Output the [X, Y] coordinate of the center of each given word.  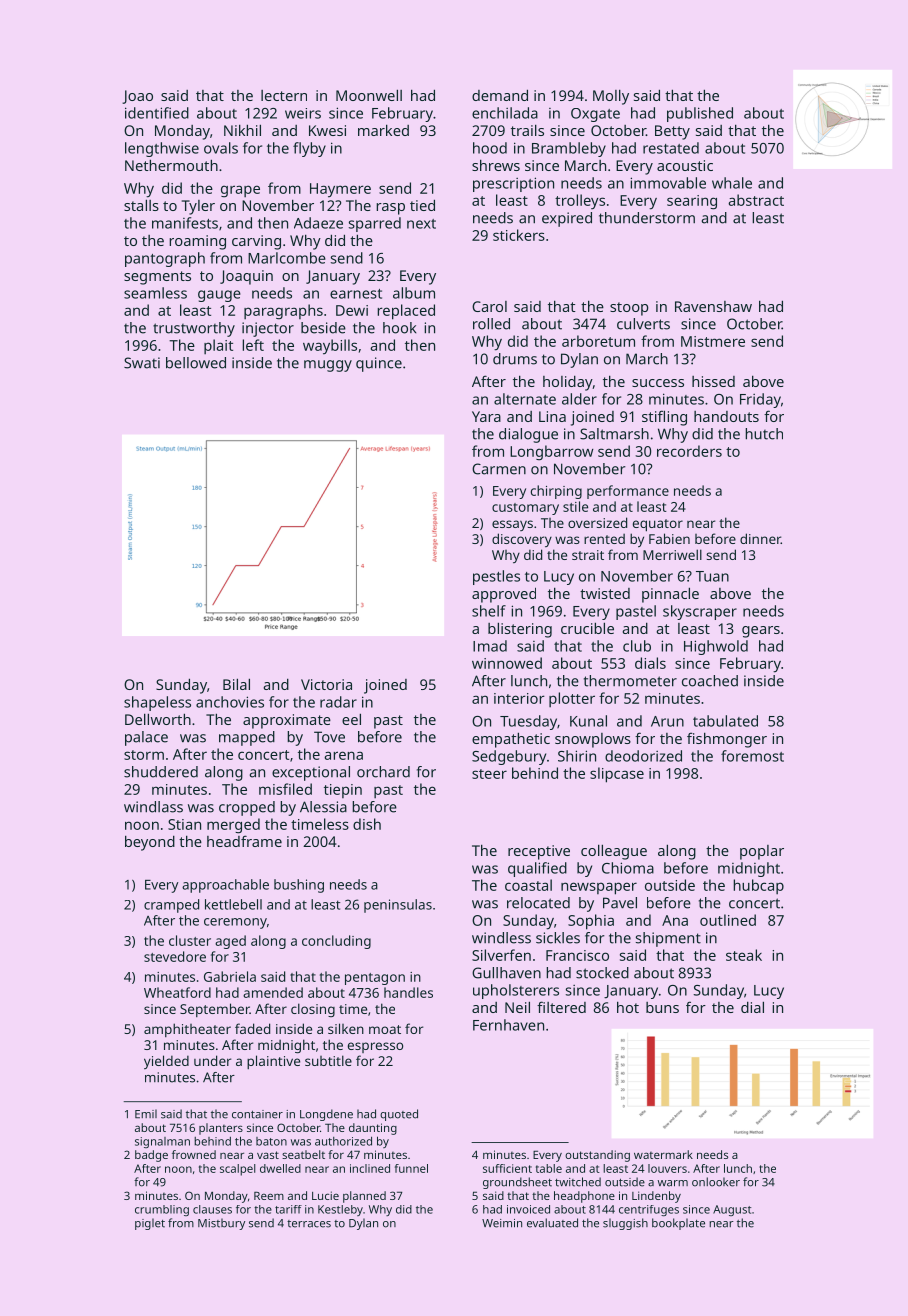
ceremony [235, 923]
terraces [309, 1224]
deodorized [643, 756]
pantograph [165, 259]
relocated [538, 903]
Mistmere [713, 341]
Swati [142, 363]
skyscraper [700, 612]
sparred [375, 224]
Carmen [499, 469]
